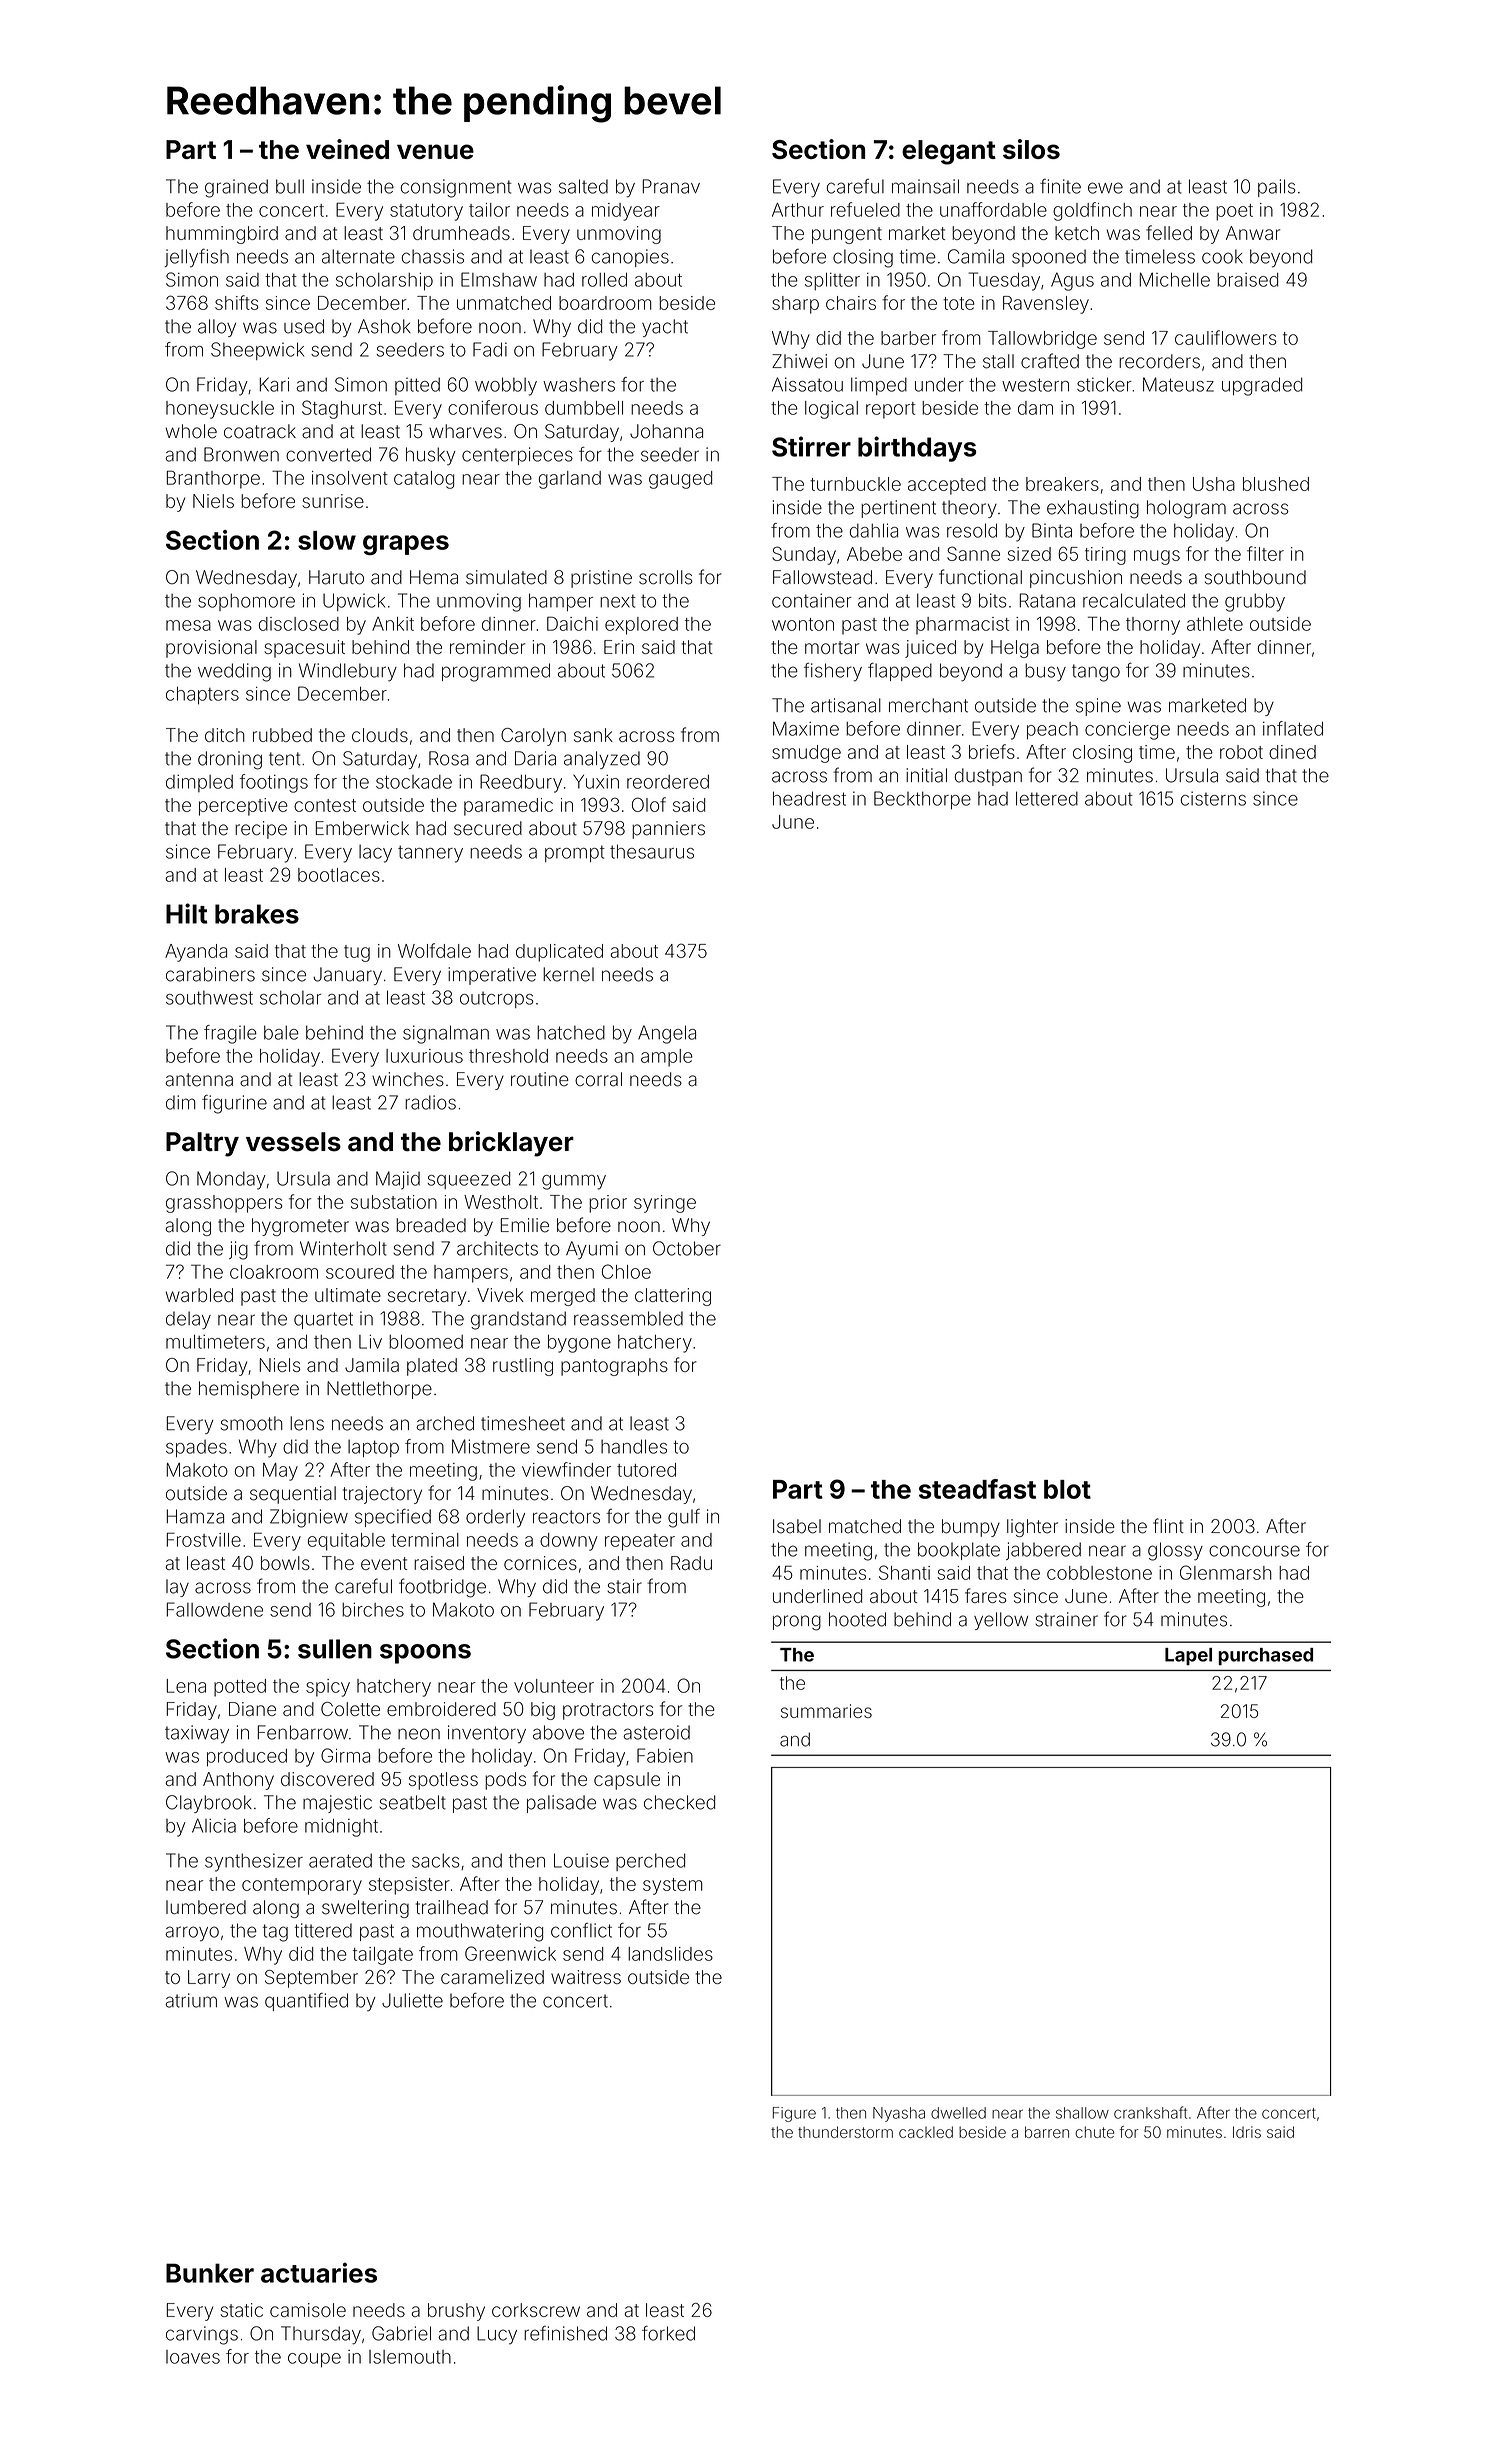 The image size is (1496, 2464). What do you see at coordinates (435, 151) in the screenshot?
I see `venue` at bounding box center [435, 151].
